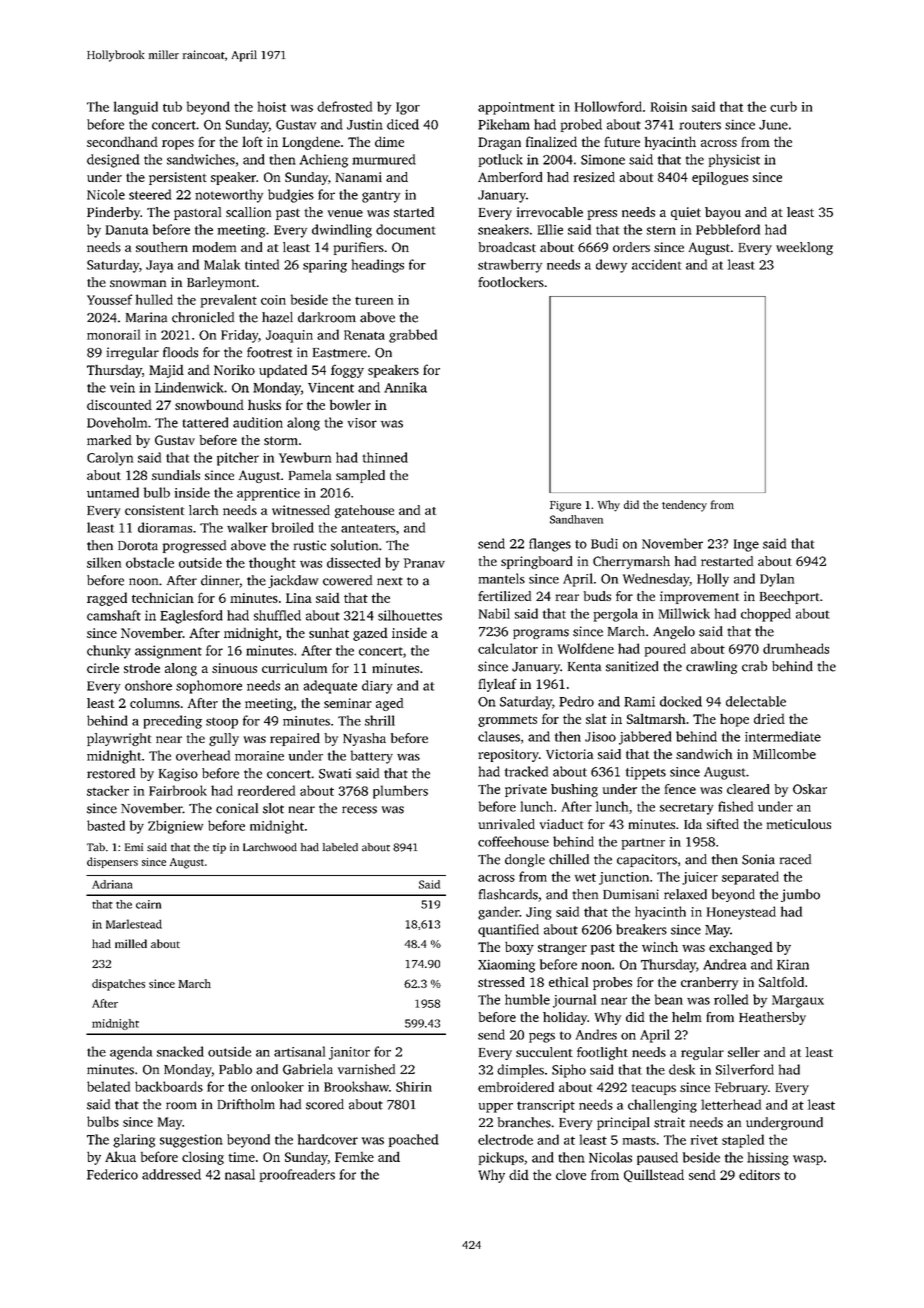 Image resolution: width=924 pixels, height=1308 pixels. I want to click on Victoria, so click(569, 754).
